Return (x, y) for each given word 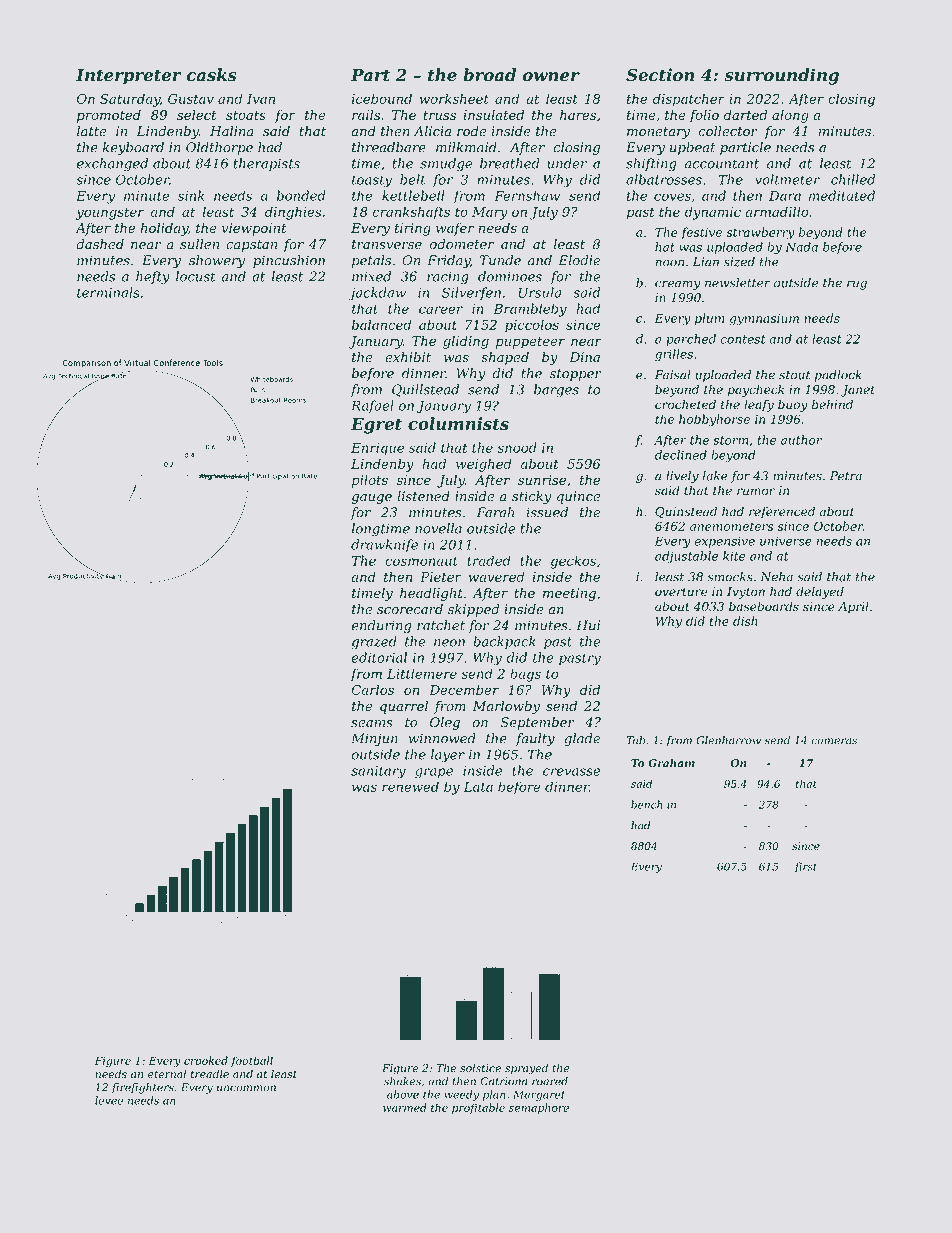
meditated (842, 195)
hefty (153, 278)
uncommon (246, 1088)
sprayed (526, 1069)
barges (556, 391)
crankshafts (411, 213)
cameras (834, 741)
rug (857, 285)
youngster (110, 214)
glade (582, 740)
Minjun (374, 739)
